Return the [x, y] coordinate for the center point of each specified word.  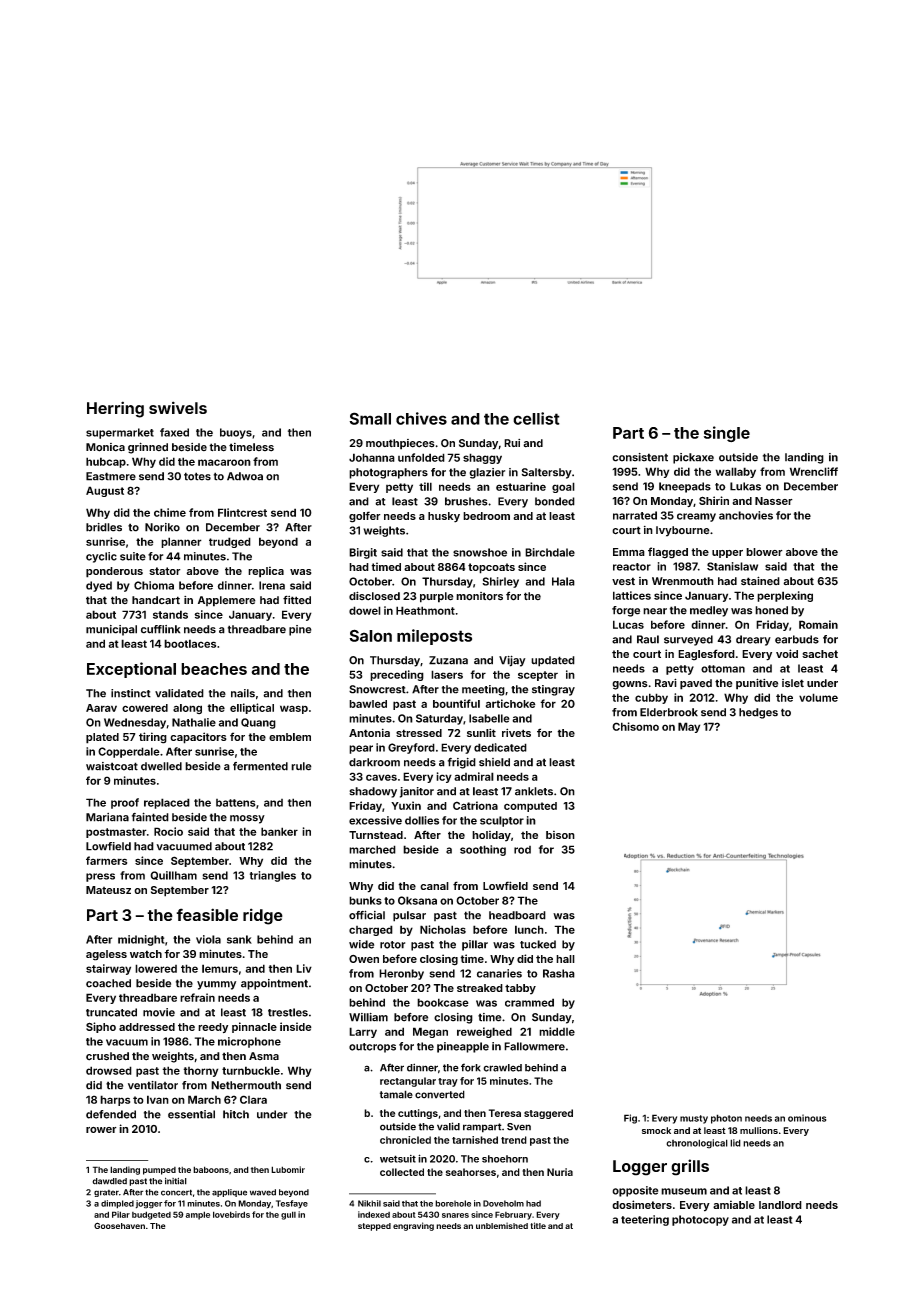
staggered [548, 1114]
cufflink [160, 629]
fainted [150, 817]
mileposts [434, 637]
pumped [159, 1171]
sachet [820, 654]
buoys [236, 433]
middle [557, 1031]
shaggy [482, 458]
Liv [304, 968]
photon [726, 1119]
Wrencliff [814, 471]
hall [565, 959]
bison [560, 835]
